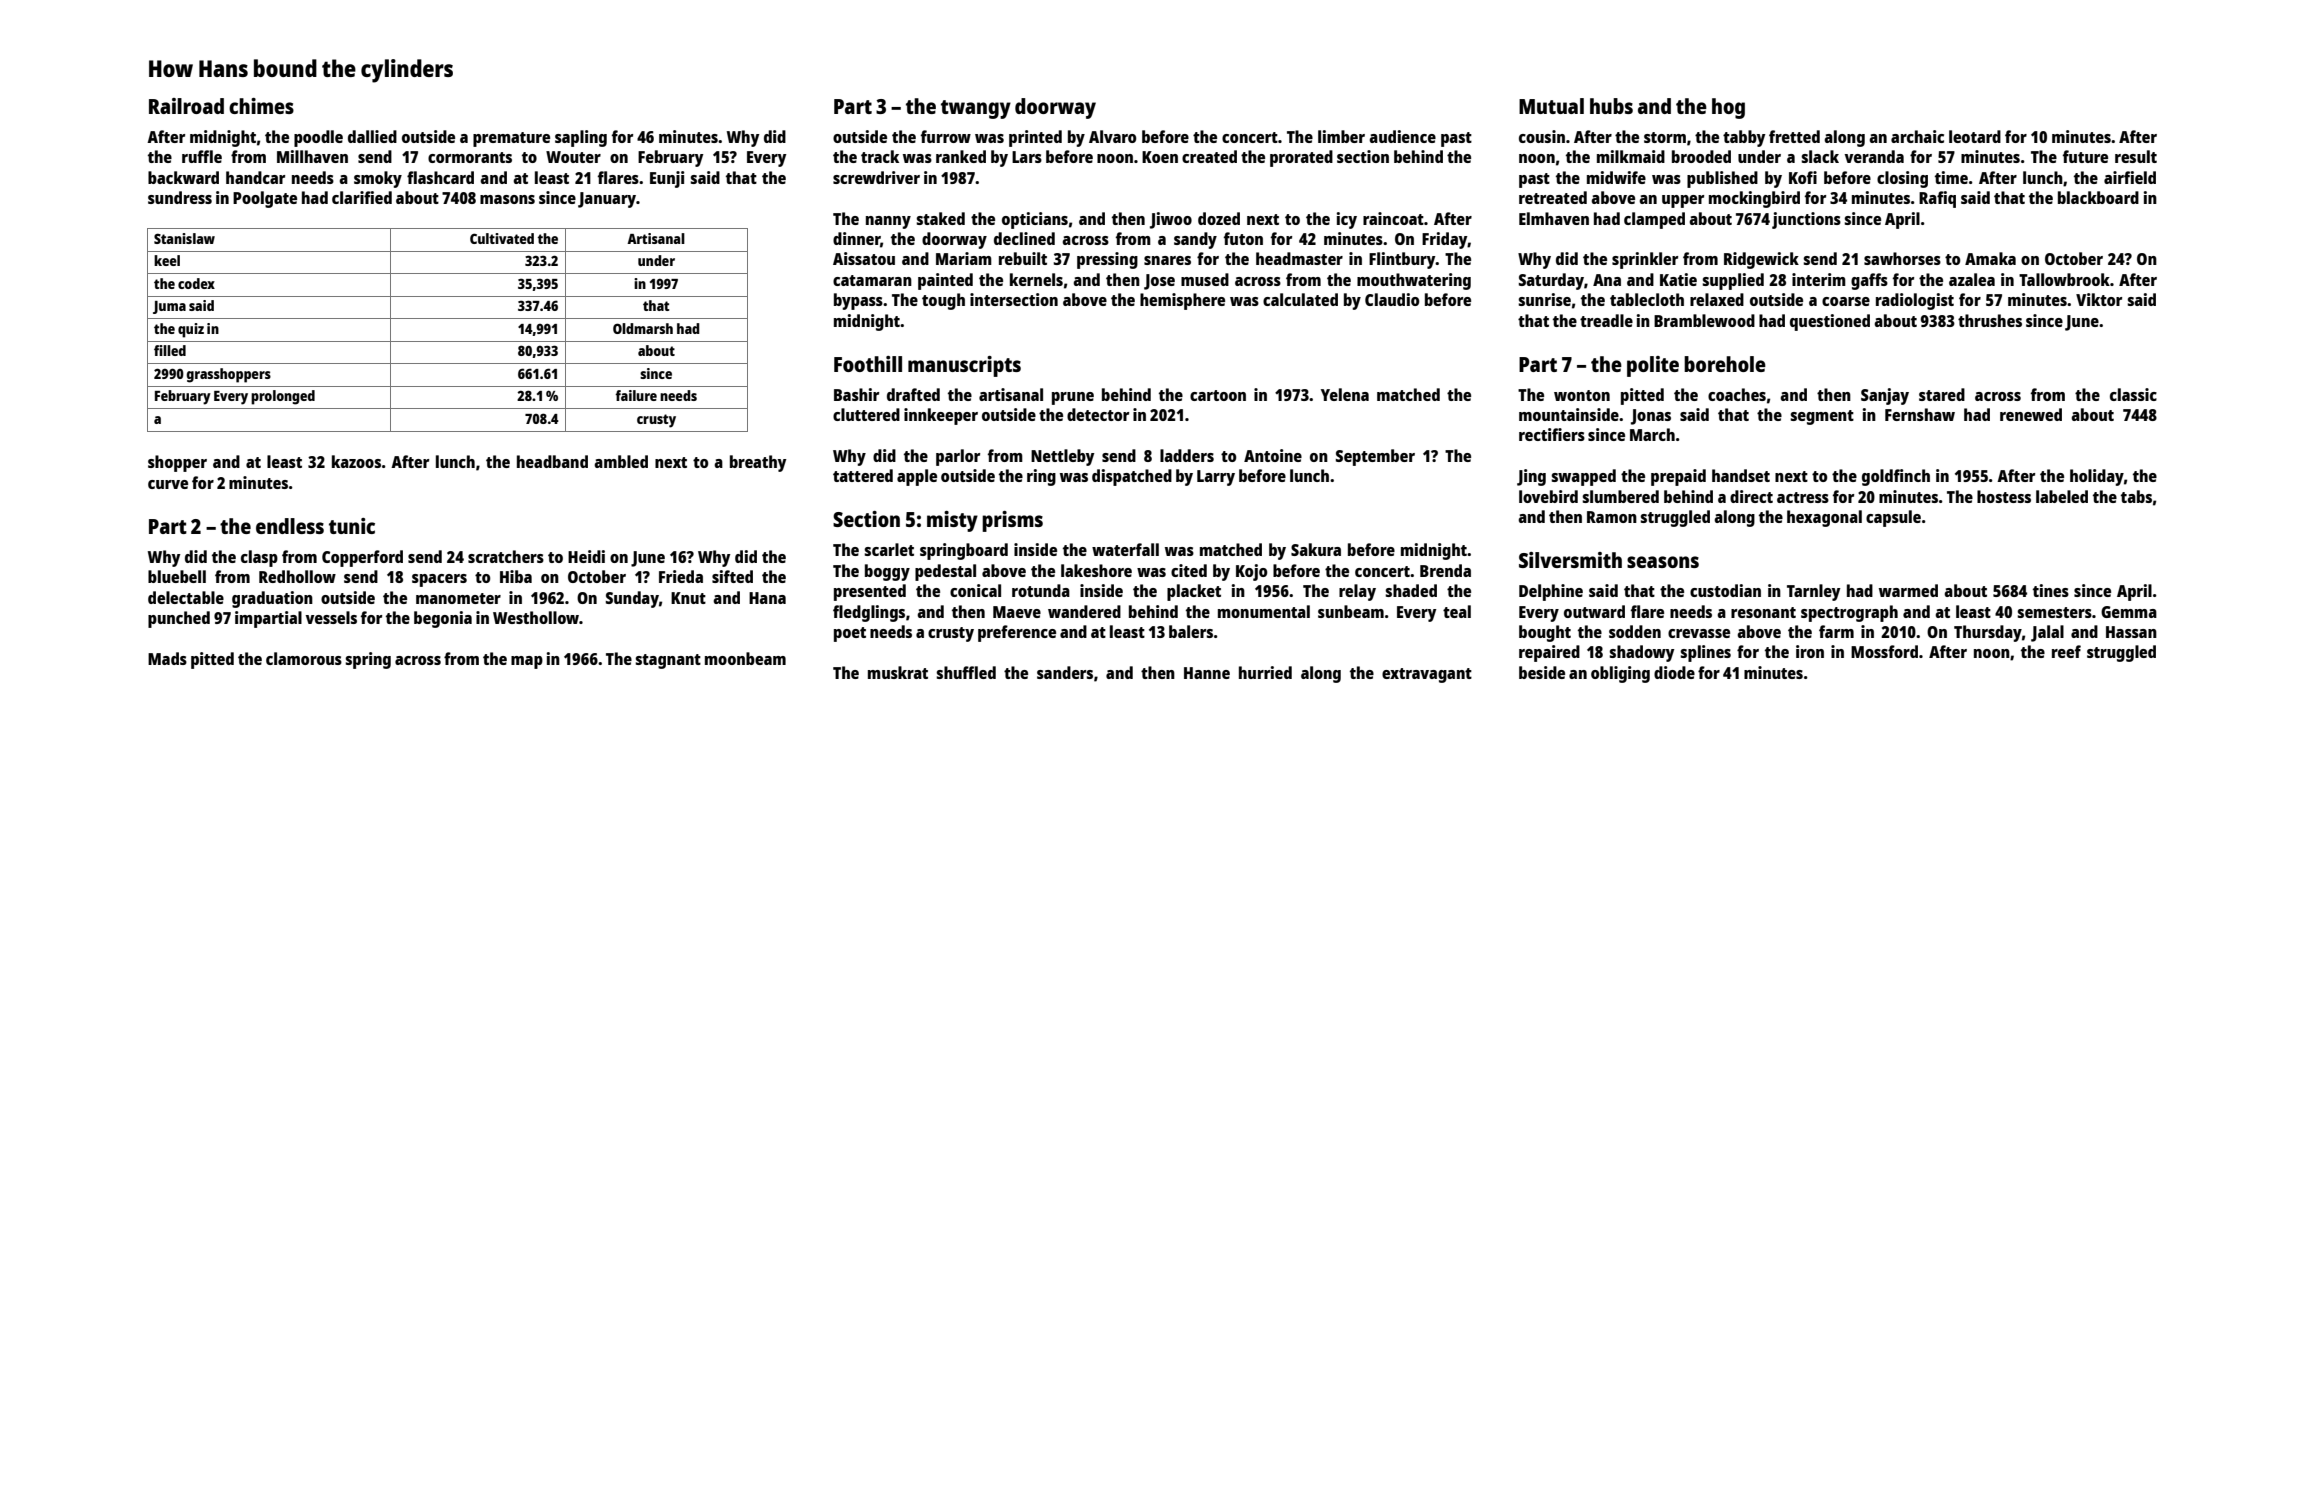 This document has height=1491, width=2305. Describe the element at coordinates (1893, 518) in the document. I see `capsule` at that location.
